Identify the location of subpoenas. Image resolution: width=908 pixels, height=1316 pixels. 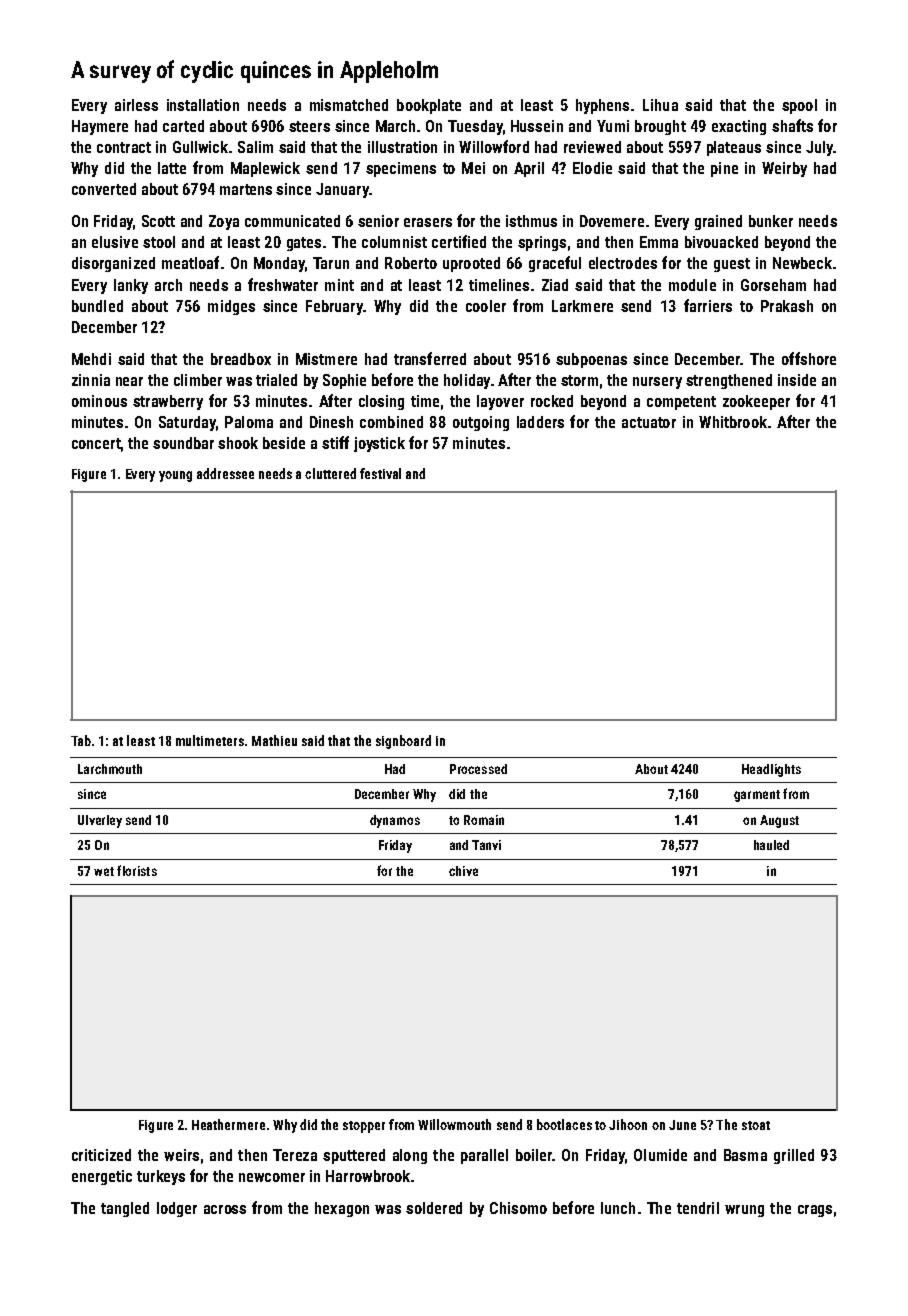
(591, 360).
